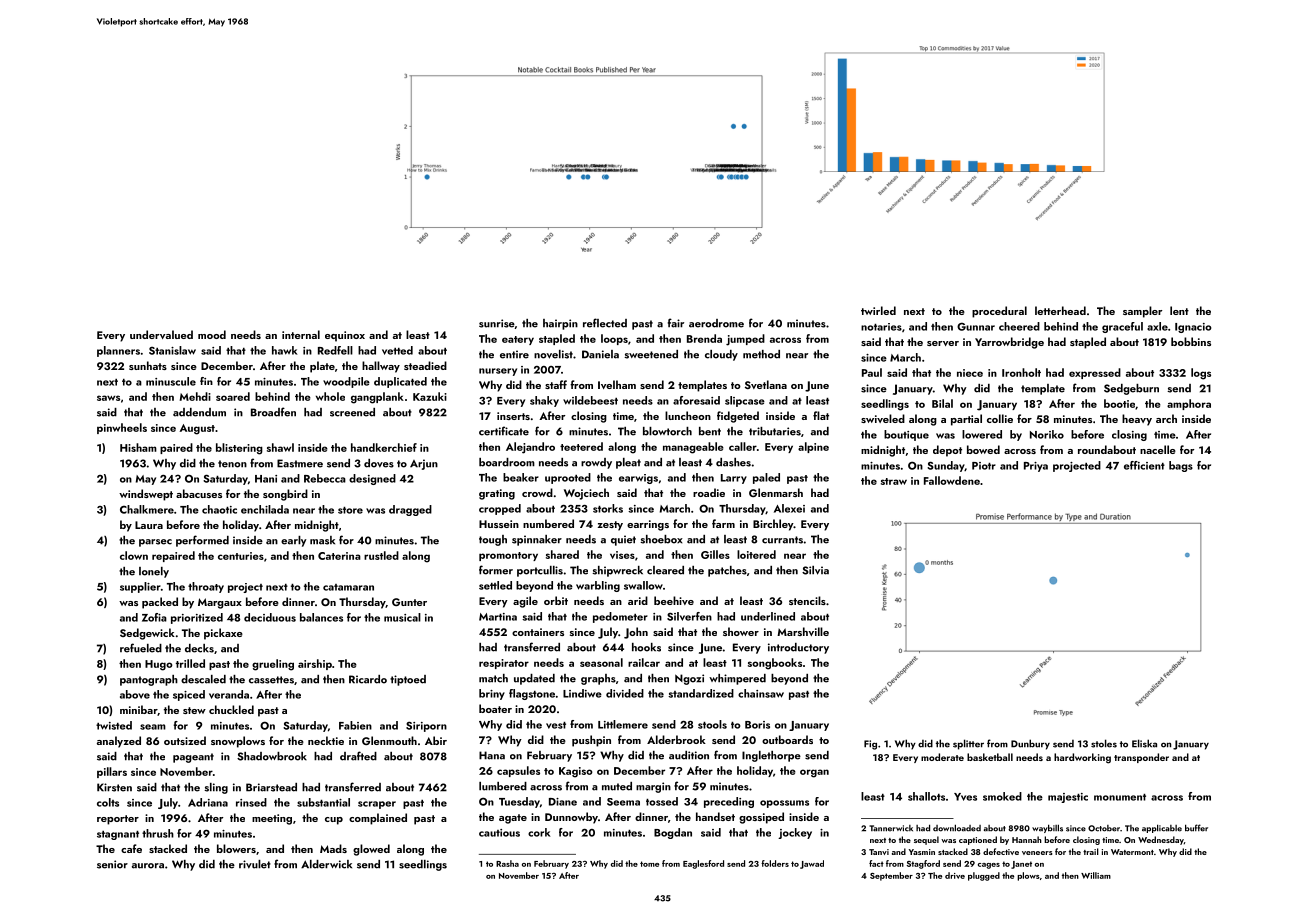 The width and height of the screenshot is (1308, 924). I want to click on senior, so click(112, 864).
